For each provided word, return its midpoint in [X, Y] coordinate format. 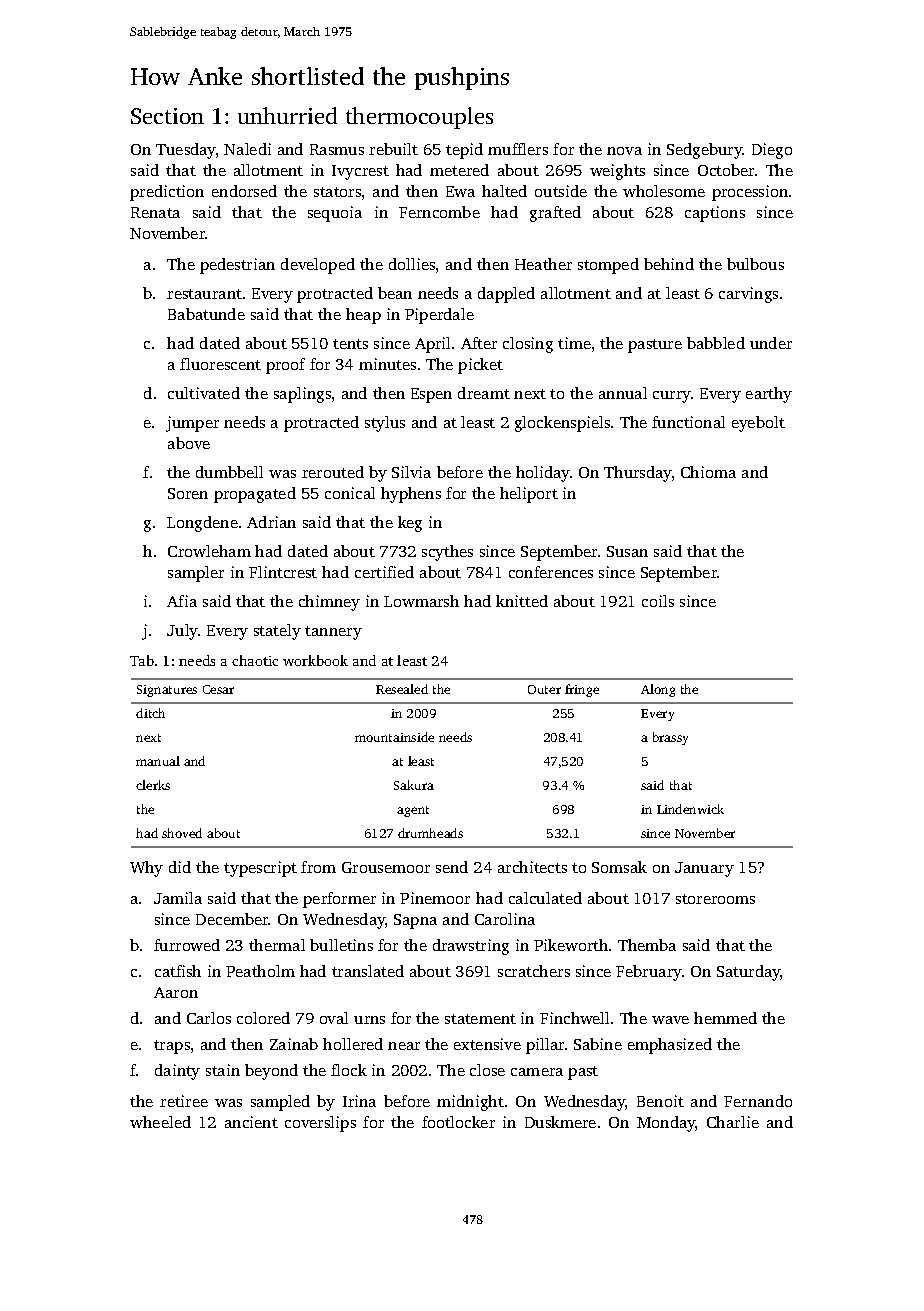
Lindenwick [690, 809]
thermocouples [419, 118]
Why [146, 869]
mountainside [394, 737]
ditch [150, 713]
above [189, 443]
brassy [670, 738]
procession [750, 193]
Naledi [247, 149]
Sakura [414, 785]
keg [410, 524]
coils [658, 601]
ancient [251, 1122]
